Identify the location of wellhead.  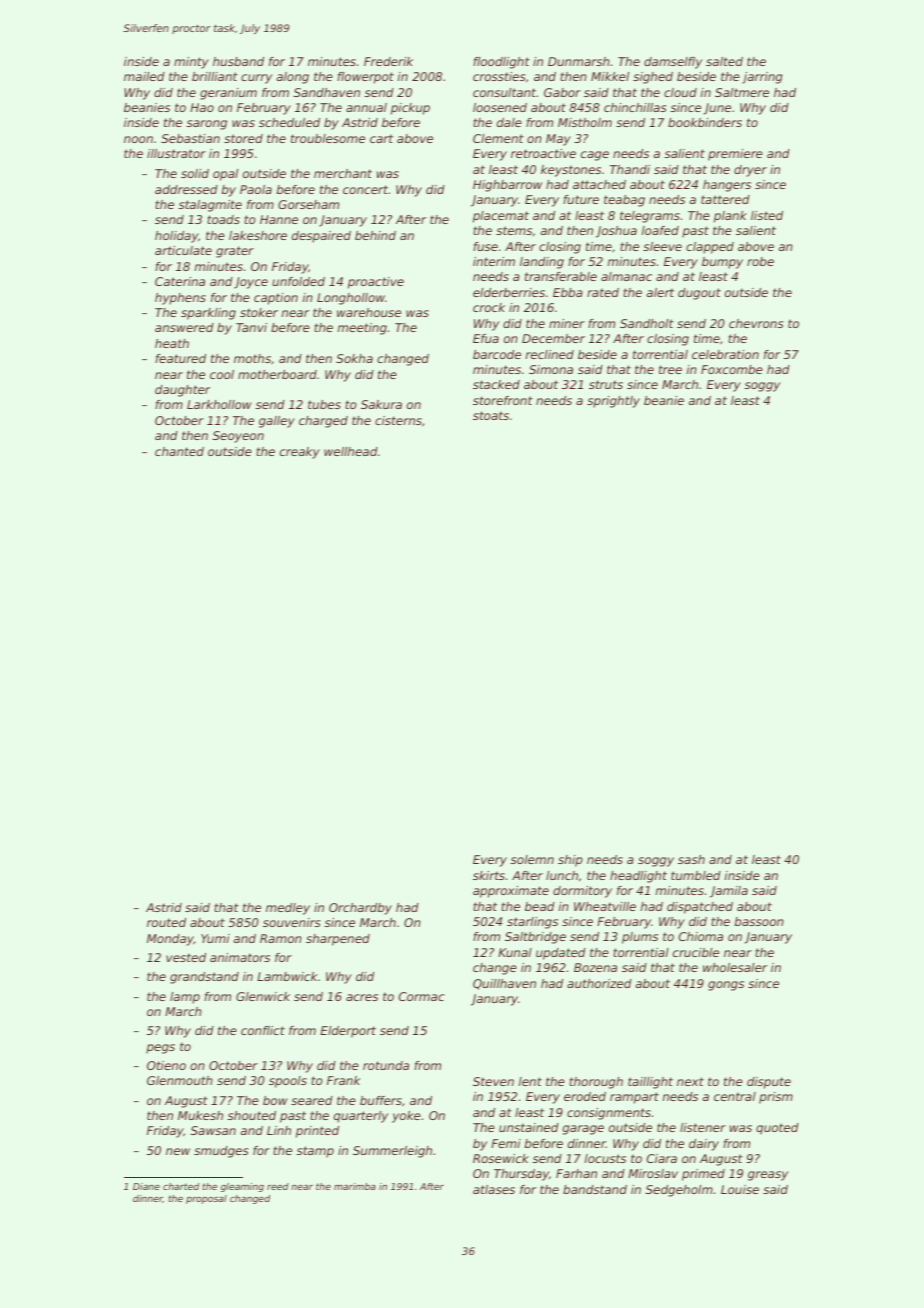
(351, 451).
